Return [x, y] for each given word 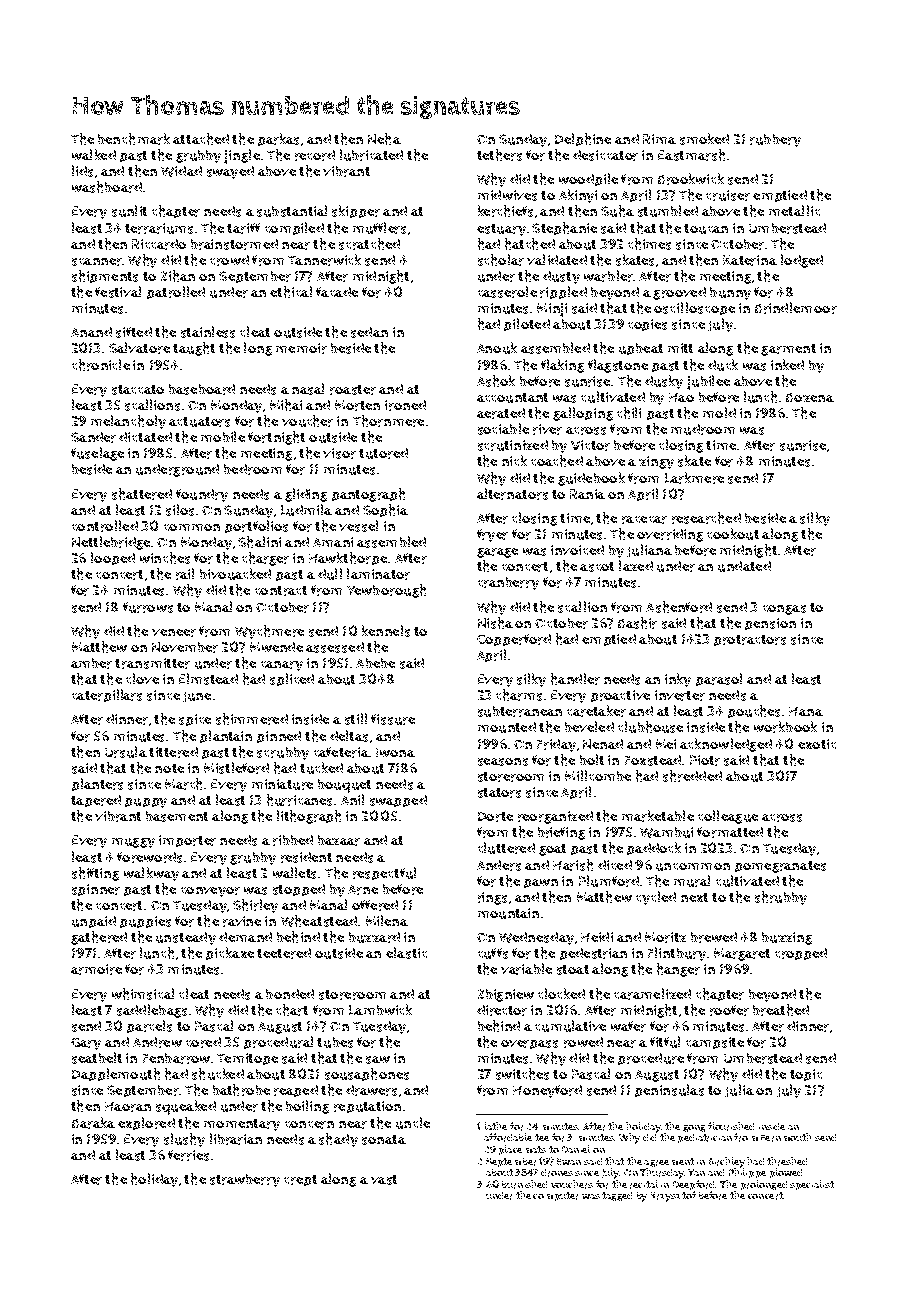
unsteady [186, 938]
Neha [384, 139]
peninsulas [669, 1090]
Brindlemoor [796, 308]
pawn [541, 883]
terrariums [159, 228]
